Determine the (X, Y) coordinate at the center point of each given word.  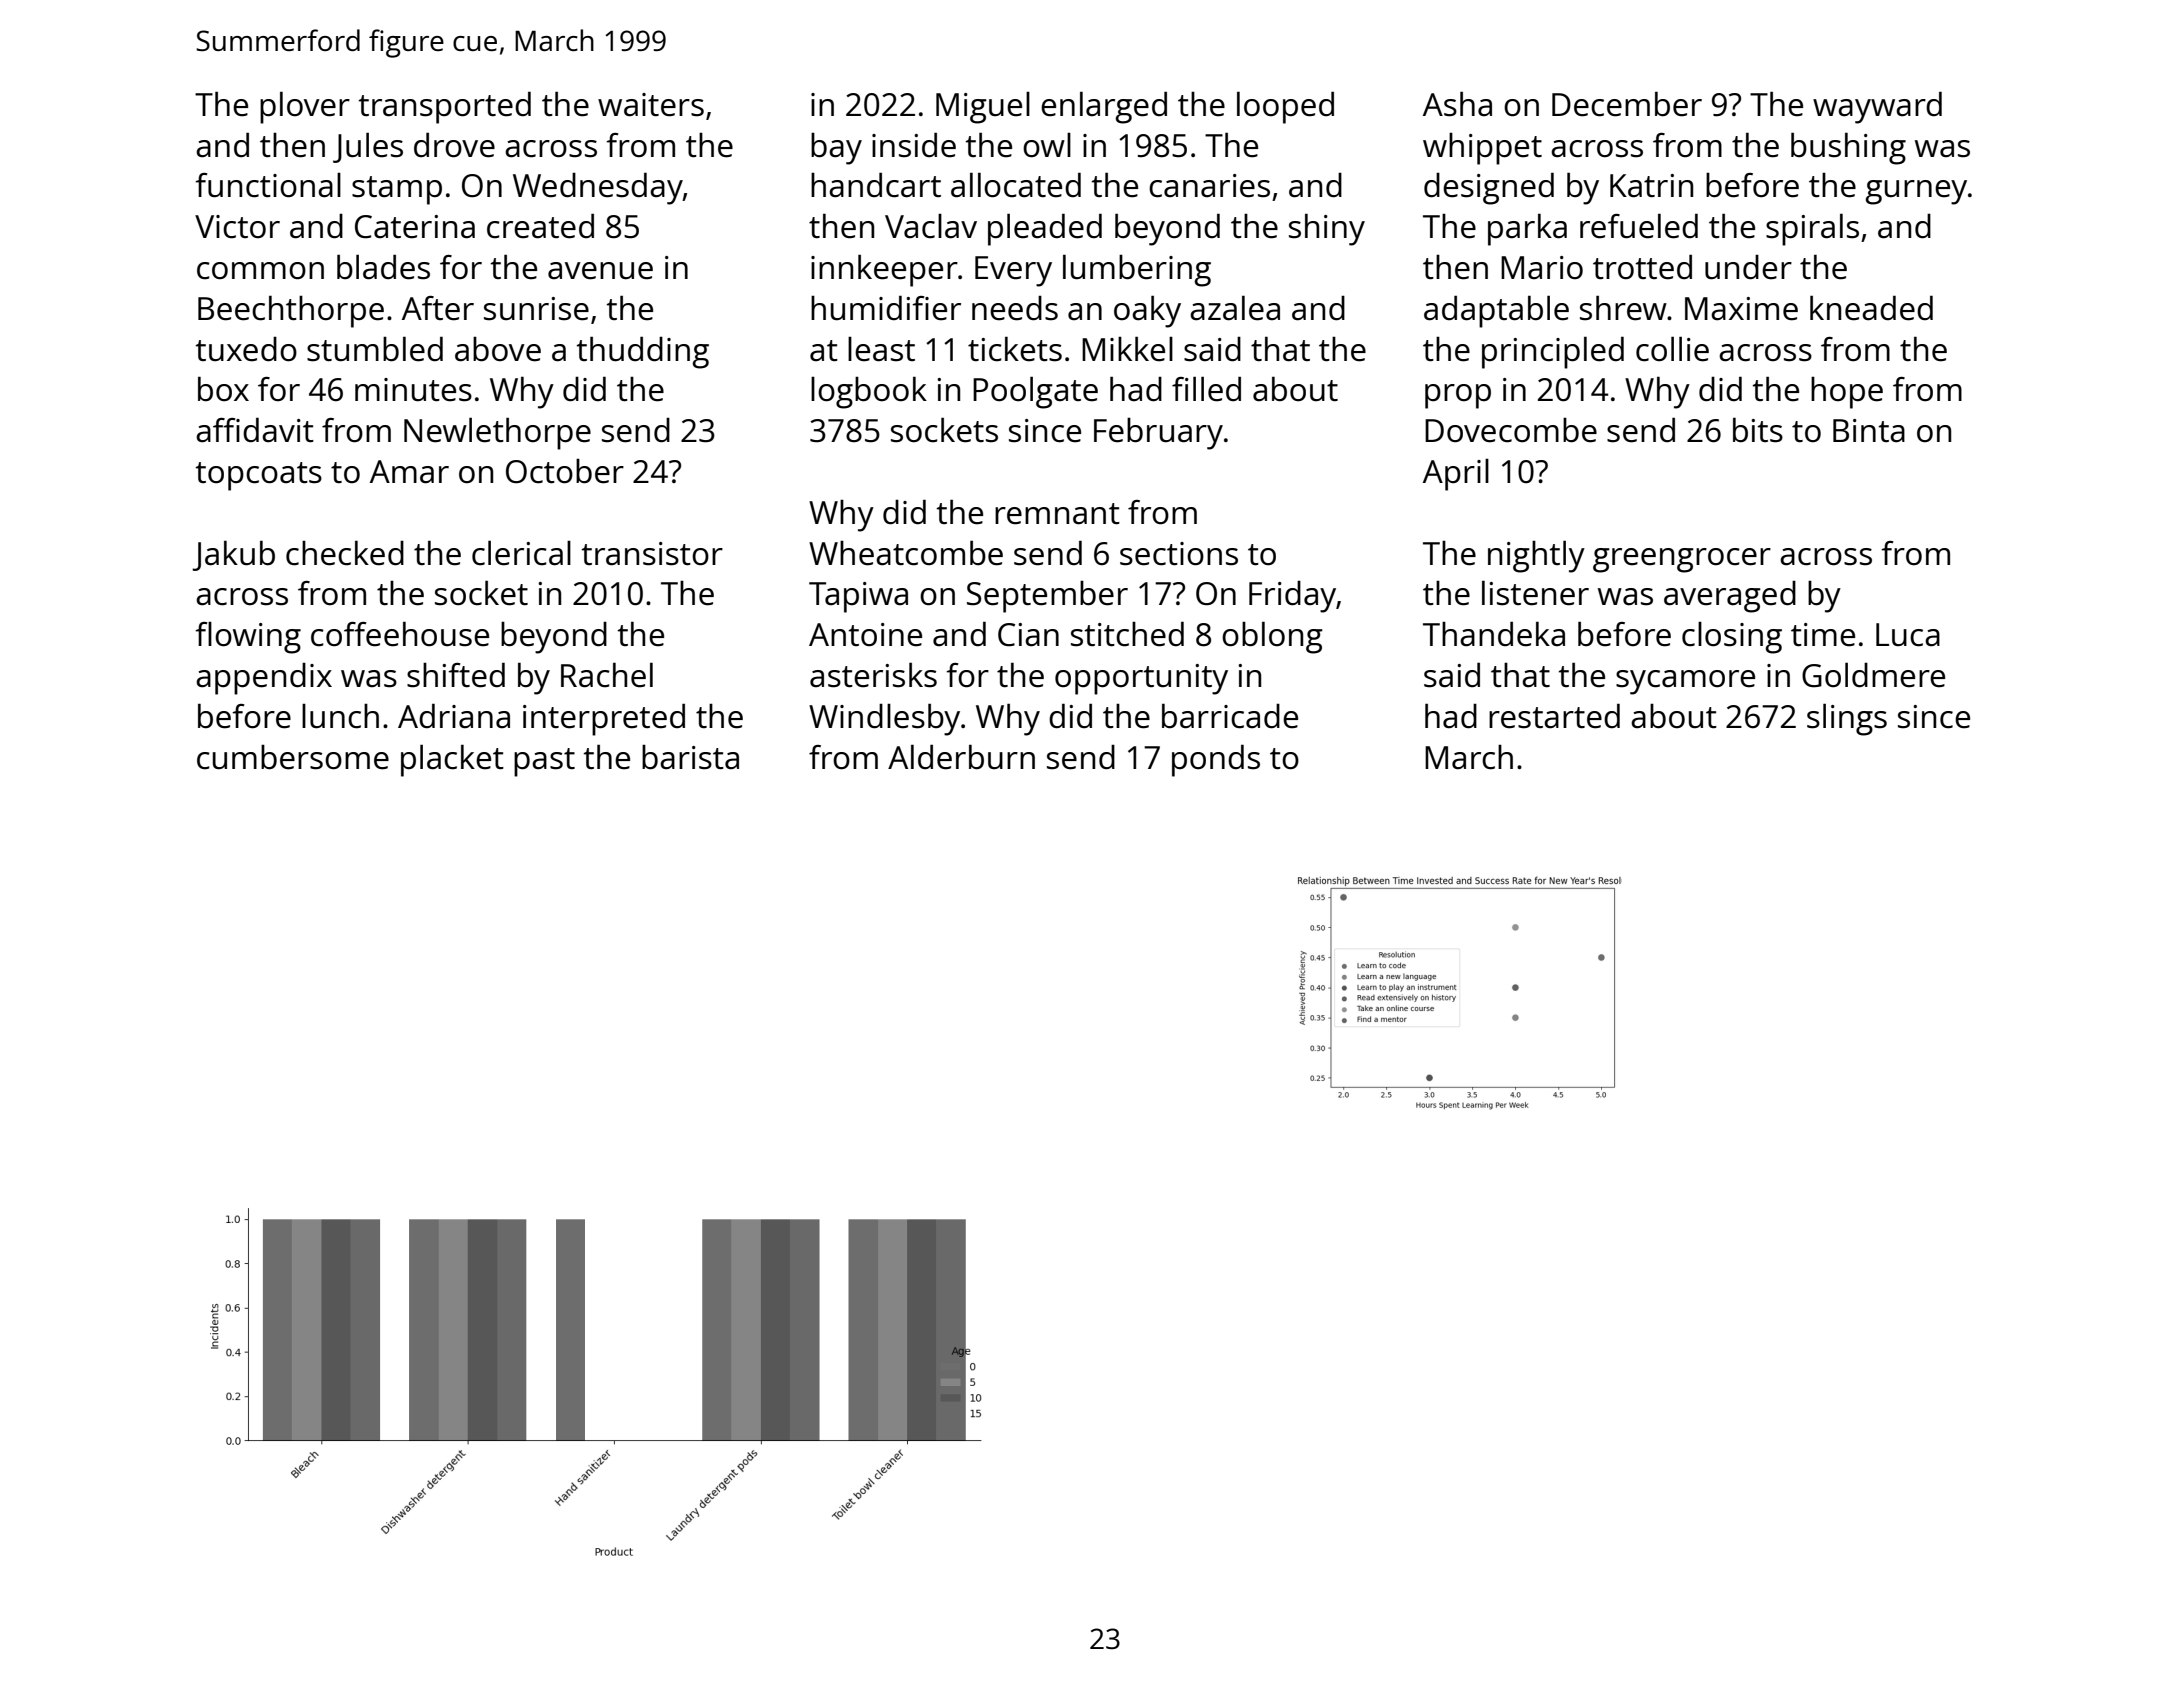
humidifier (886, 308)
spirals (1812, 229)
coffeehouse (400, 634)
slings (1847, 719)
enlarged (1104, 107)
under (1748, 267)
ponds (1216, 760)
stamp (397, 190)
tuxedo (246, 349)
